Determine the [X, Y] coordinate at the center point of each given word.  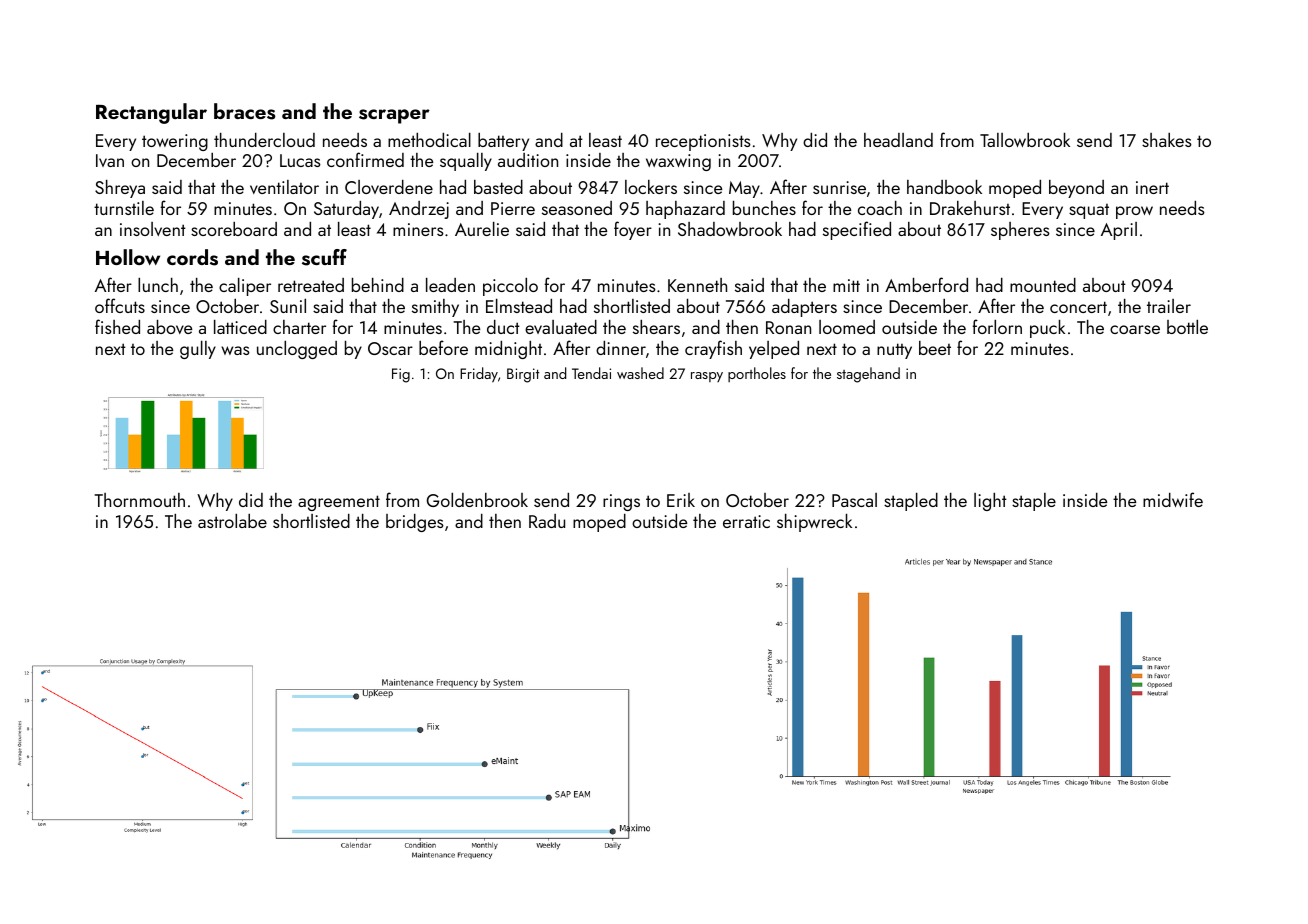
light [990, 502]
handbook [944, 187]
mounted [1043, 285]
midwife [1173, 499]
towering [175, 142]
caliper [245, 287]
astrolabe [232, 521]
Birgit [523, 375]
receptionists [703, 142]
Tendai [591, 373]
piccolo [510, 287]
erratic [746, 521]
